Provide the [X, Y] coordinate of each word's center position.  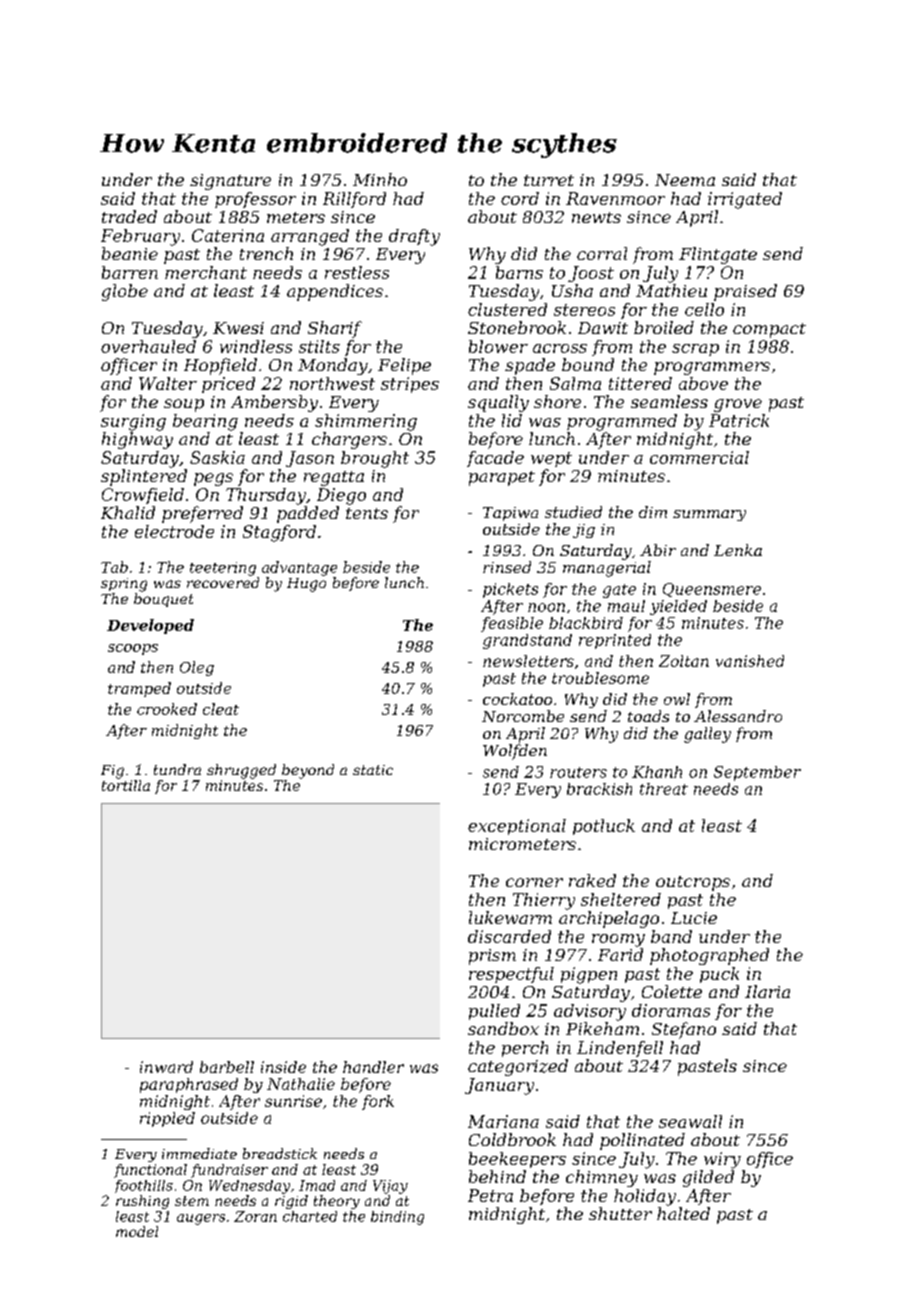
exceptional [517, 827]
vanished [750, 661]
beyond [308, 771]
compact [769, 330]
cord [520, 198]
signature [230, 182]
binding [397, 1218]
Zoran [255, 1216]
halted [683, 1213]
